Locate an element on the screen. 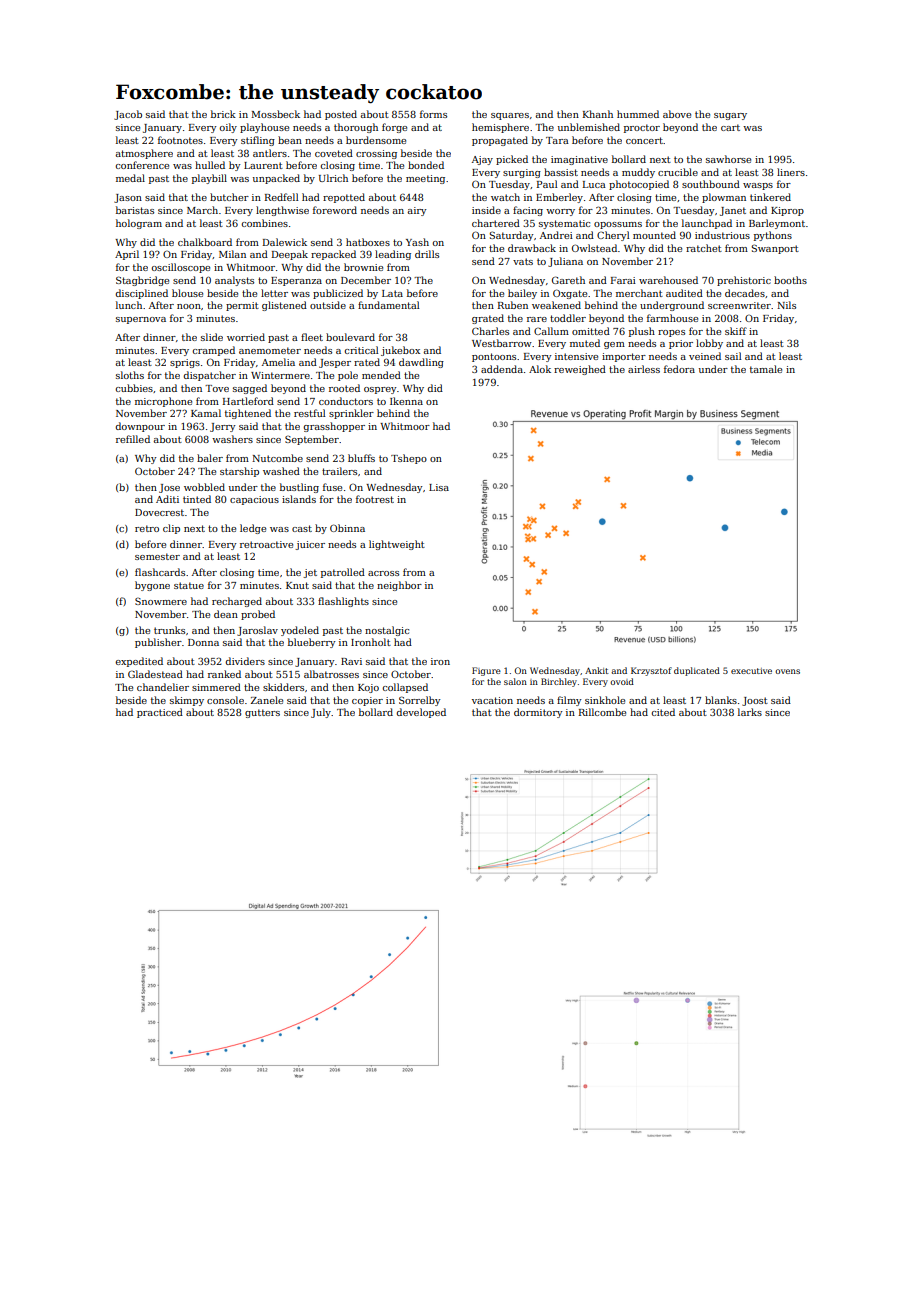 The width and height of the screenshot is (924, 1308). Barleymont is located at coordinates (777, 224).
